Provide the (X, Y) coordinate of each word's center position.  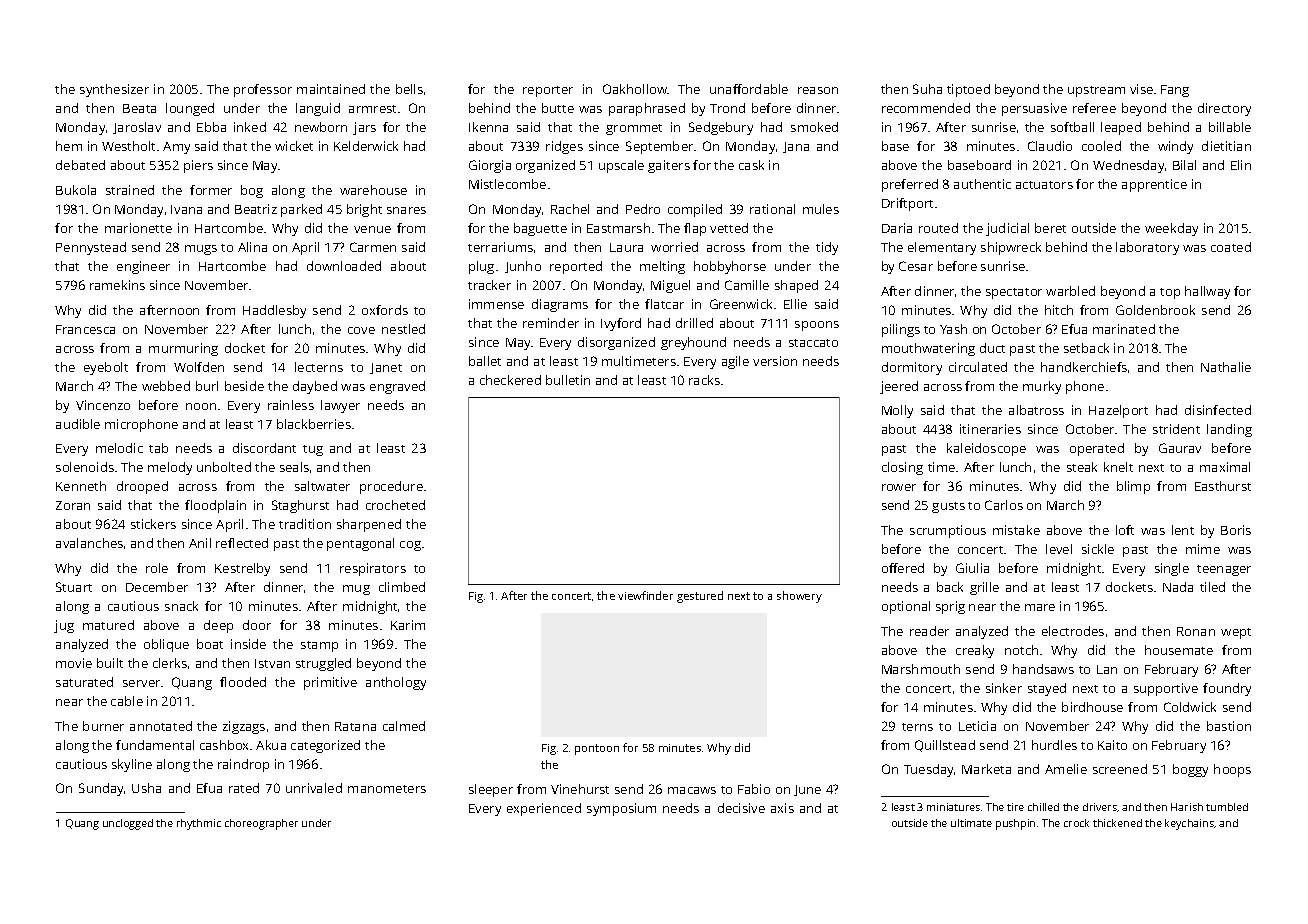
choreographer (261, 824)
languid (318, 109)
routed (938, 228)
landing (1229, 430)
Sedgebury (721, 128)
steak (1082, 467)
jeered (899, 387)
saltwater (322, 486)
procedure (391, 487)
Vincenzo (103, 405)
